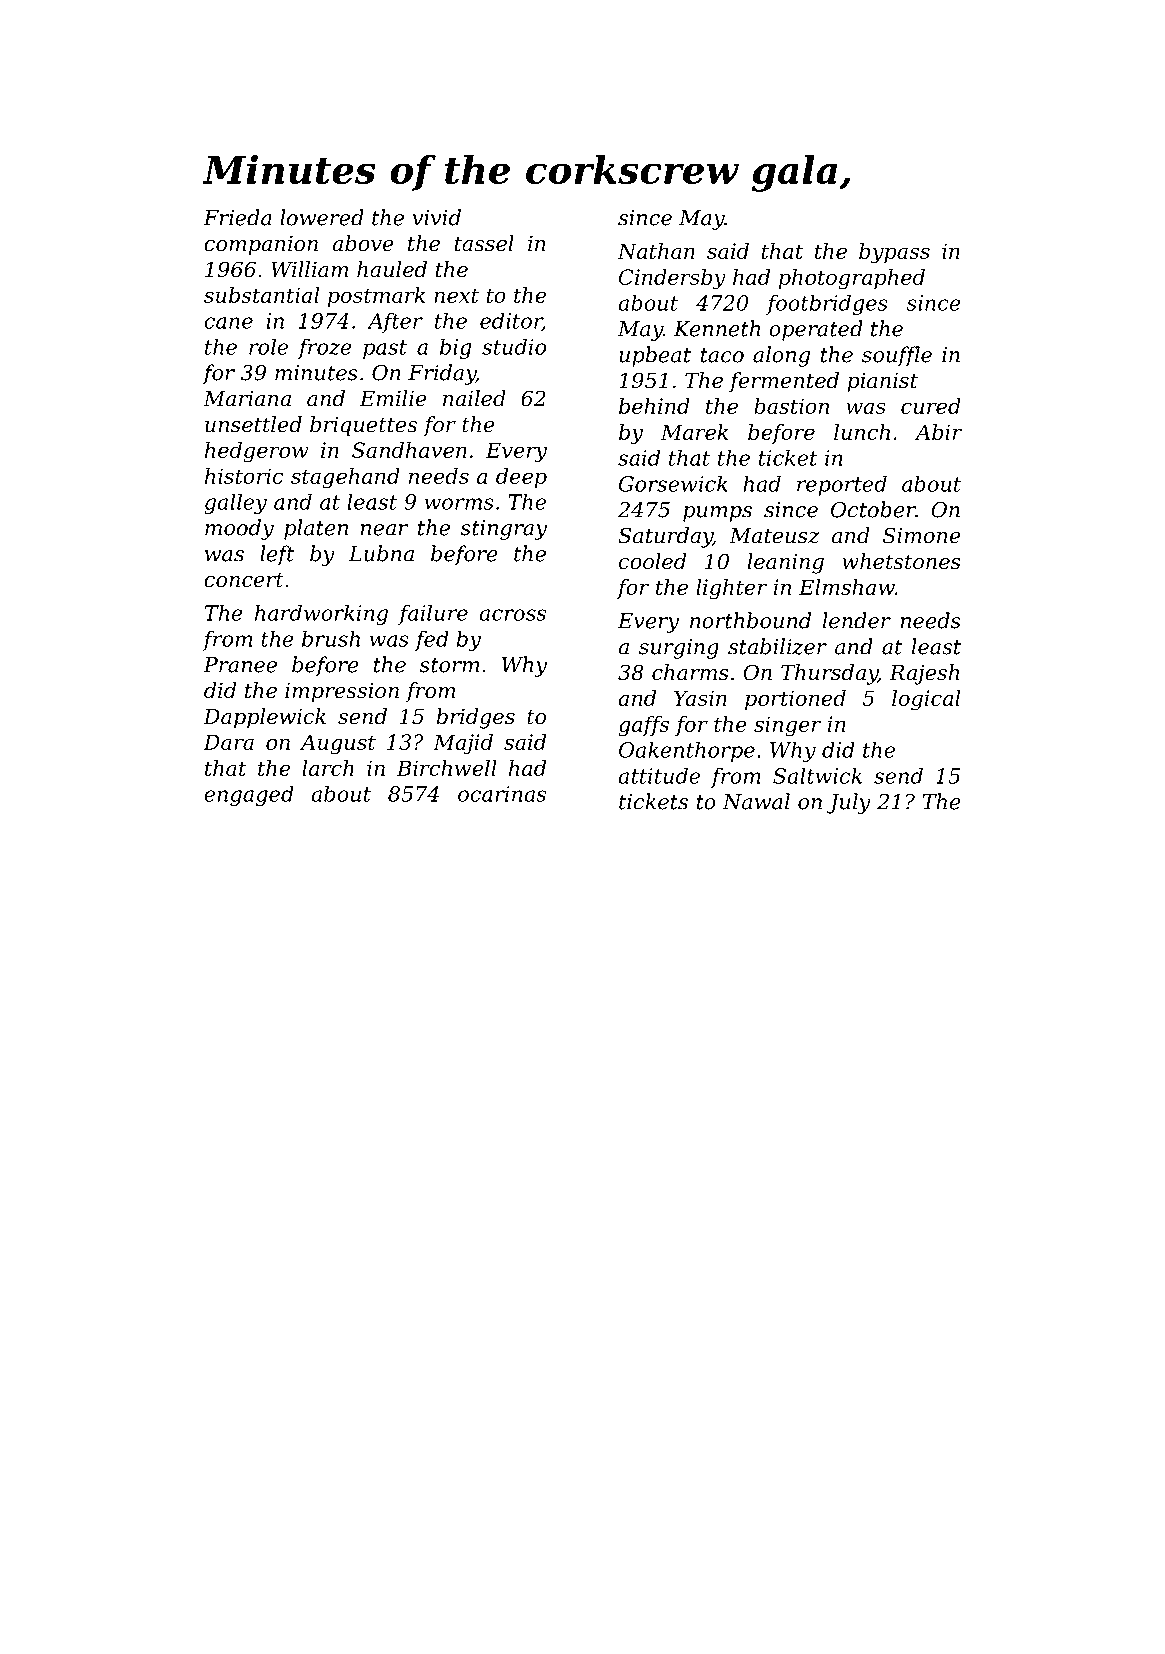 Image resolution: width=1165 pixels, height=1654 pixels. What do you see at coordinates (261, 295) in the screenshot?
I see `substantial` at bounding box center [261, 295].
